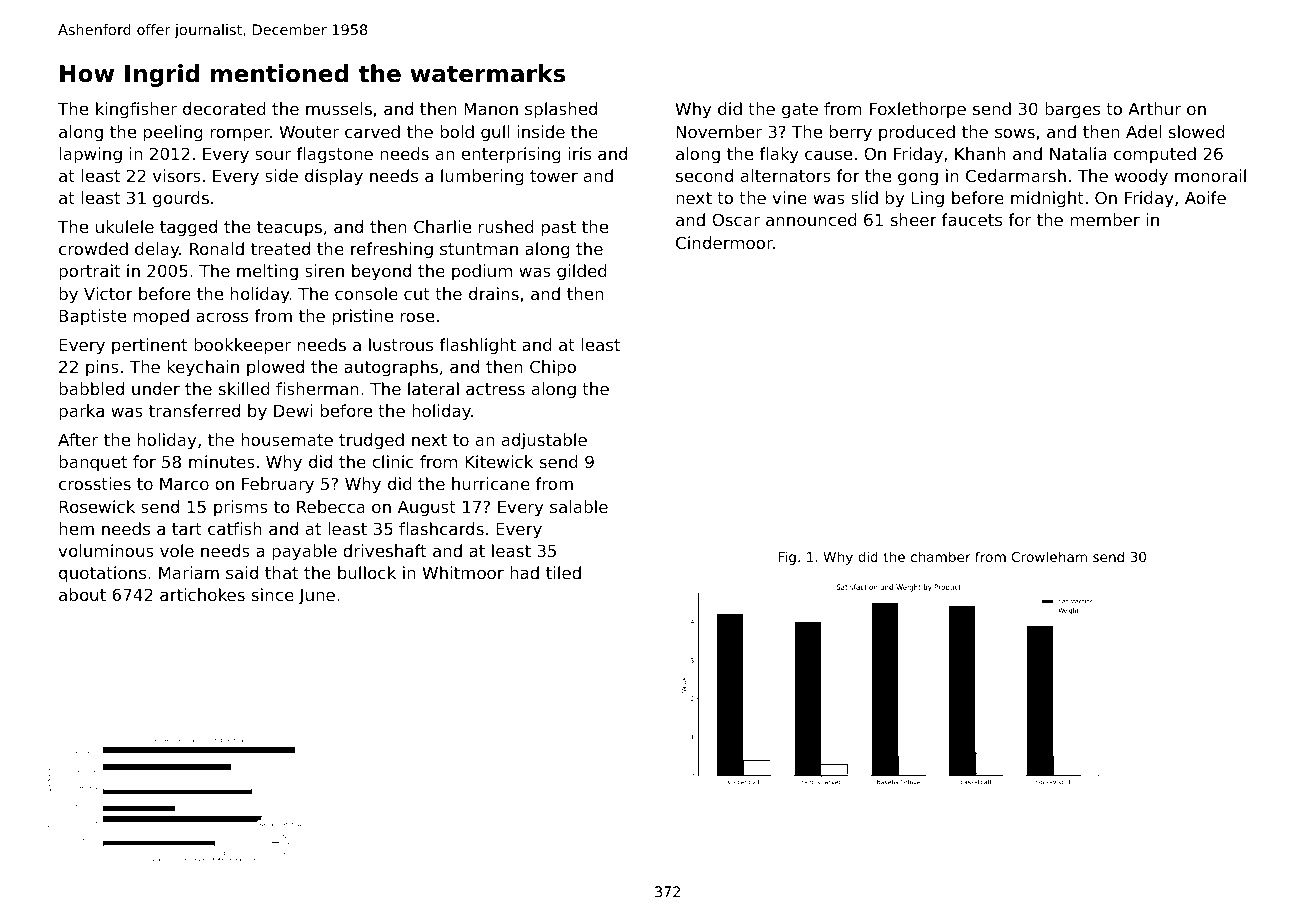 The height and width of the screenshot is (924, 1308). Describe the element at coordinates (309, 132) in the screenshot. I see `Wouter` at that location.
